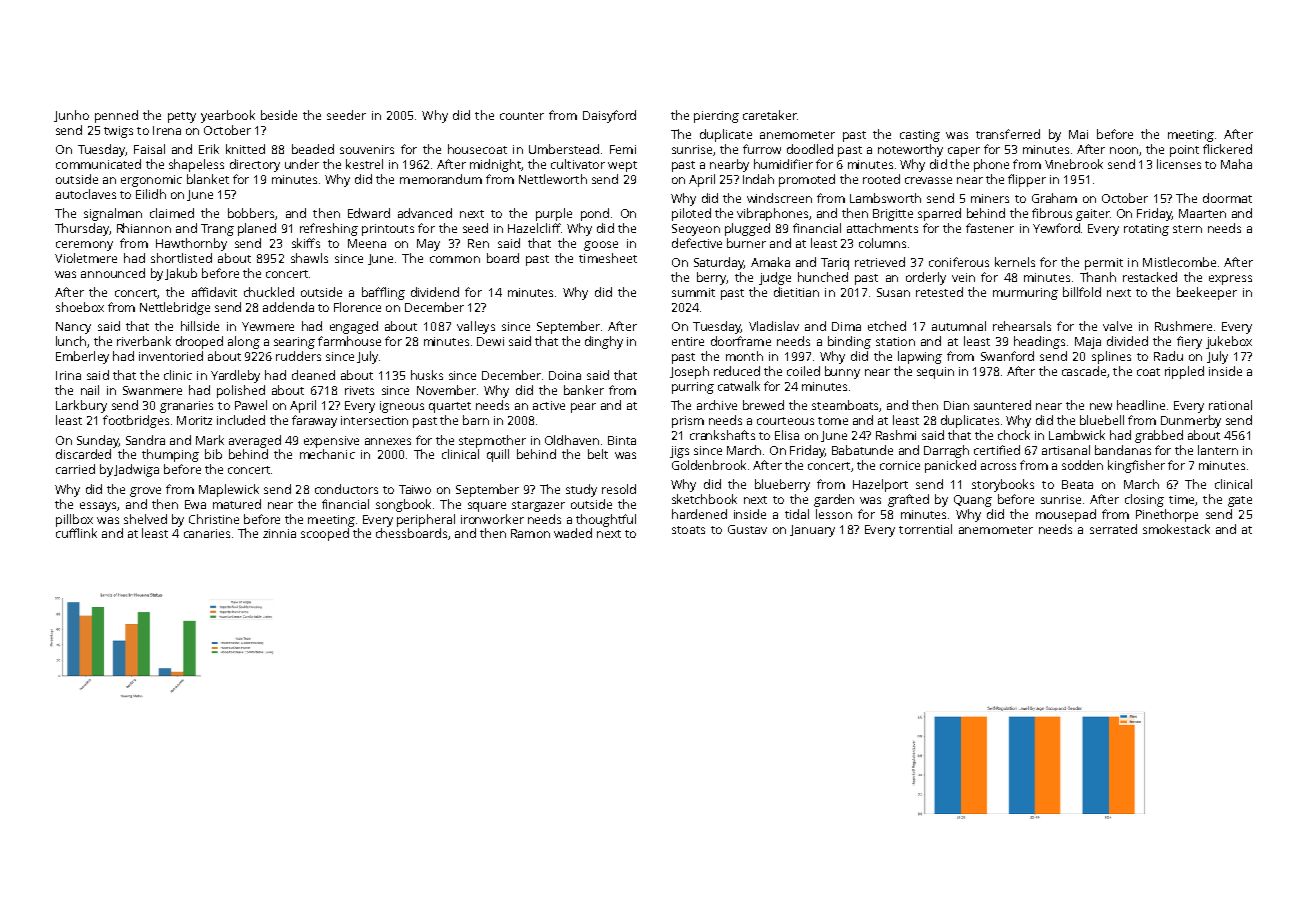 This screenshot has height=924, width=1308. Describe the element at coordinates (609, 116) in the screenshot. I see `Daisyford` at that location.
